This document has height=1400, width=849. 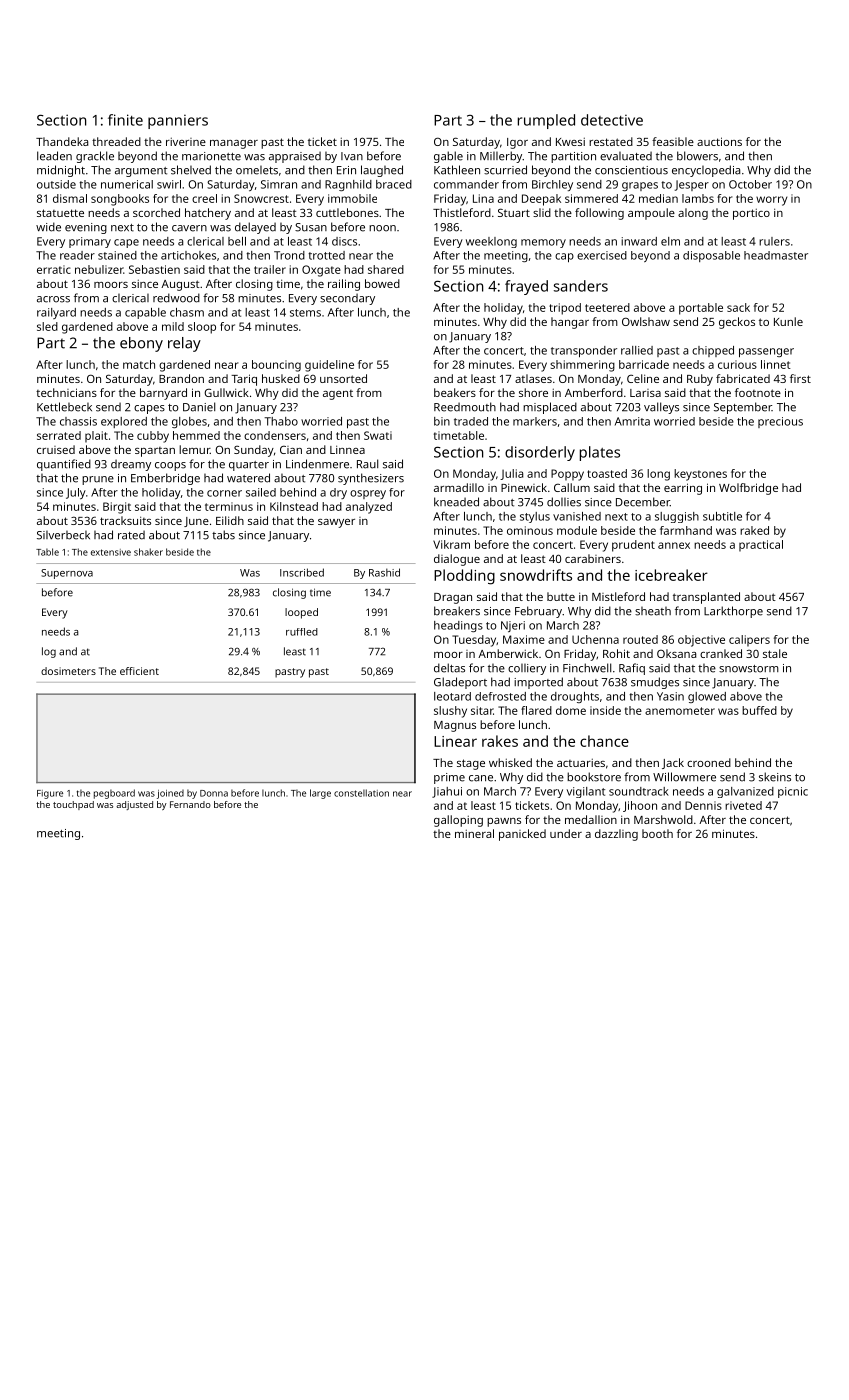 What do you see at coordinates (47, 326) in the document?
I see `sled` at bounding box center [47, 326].
